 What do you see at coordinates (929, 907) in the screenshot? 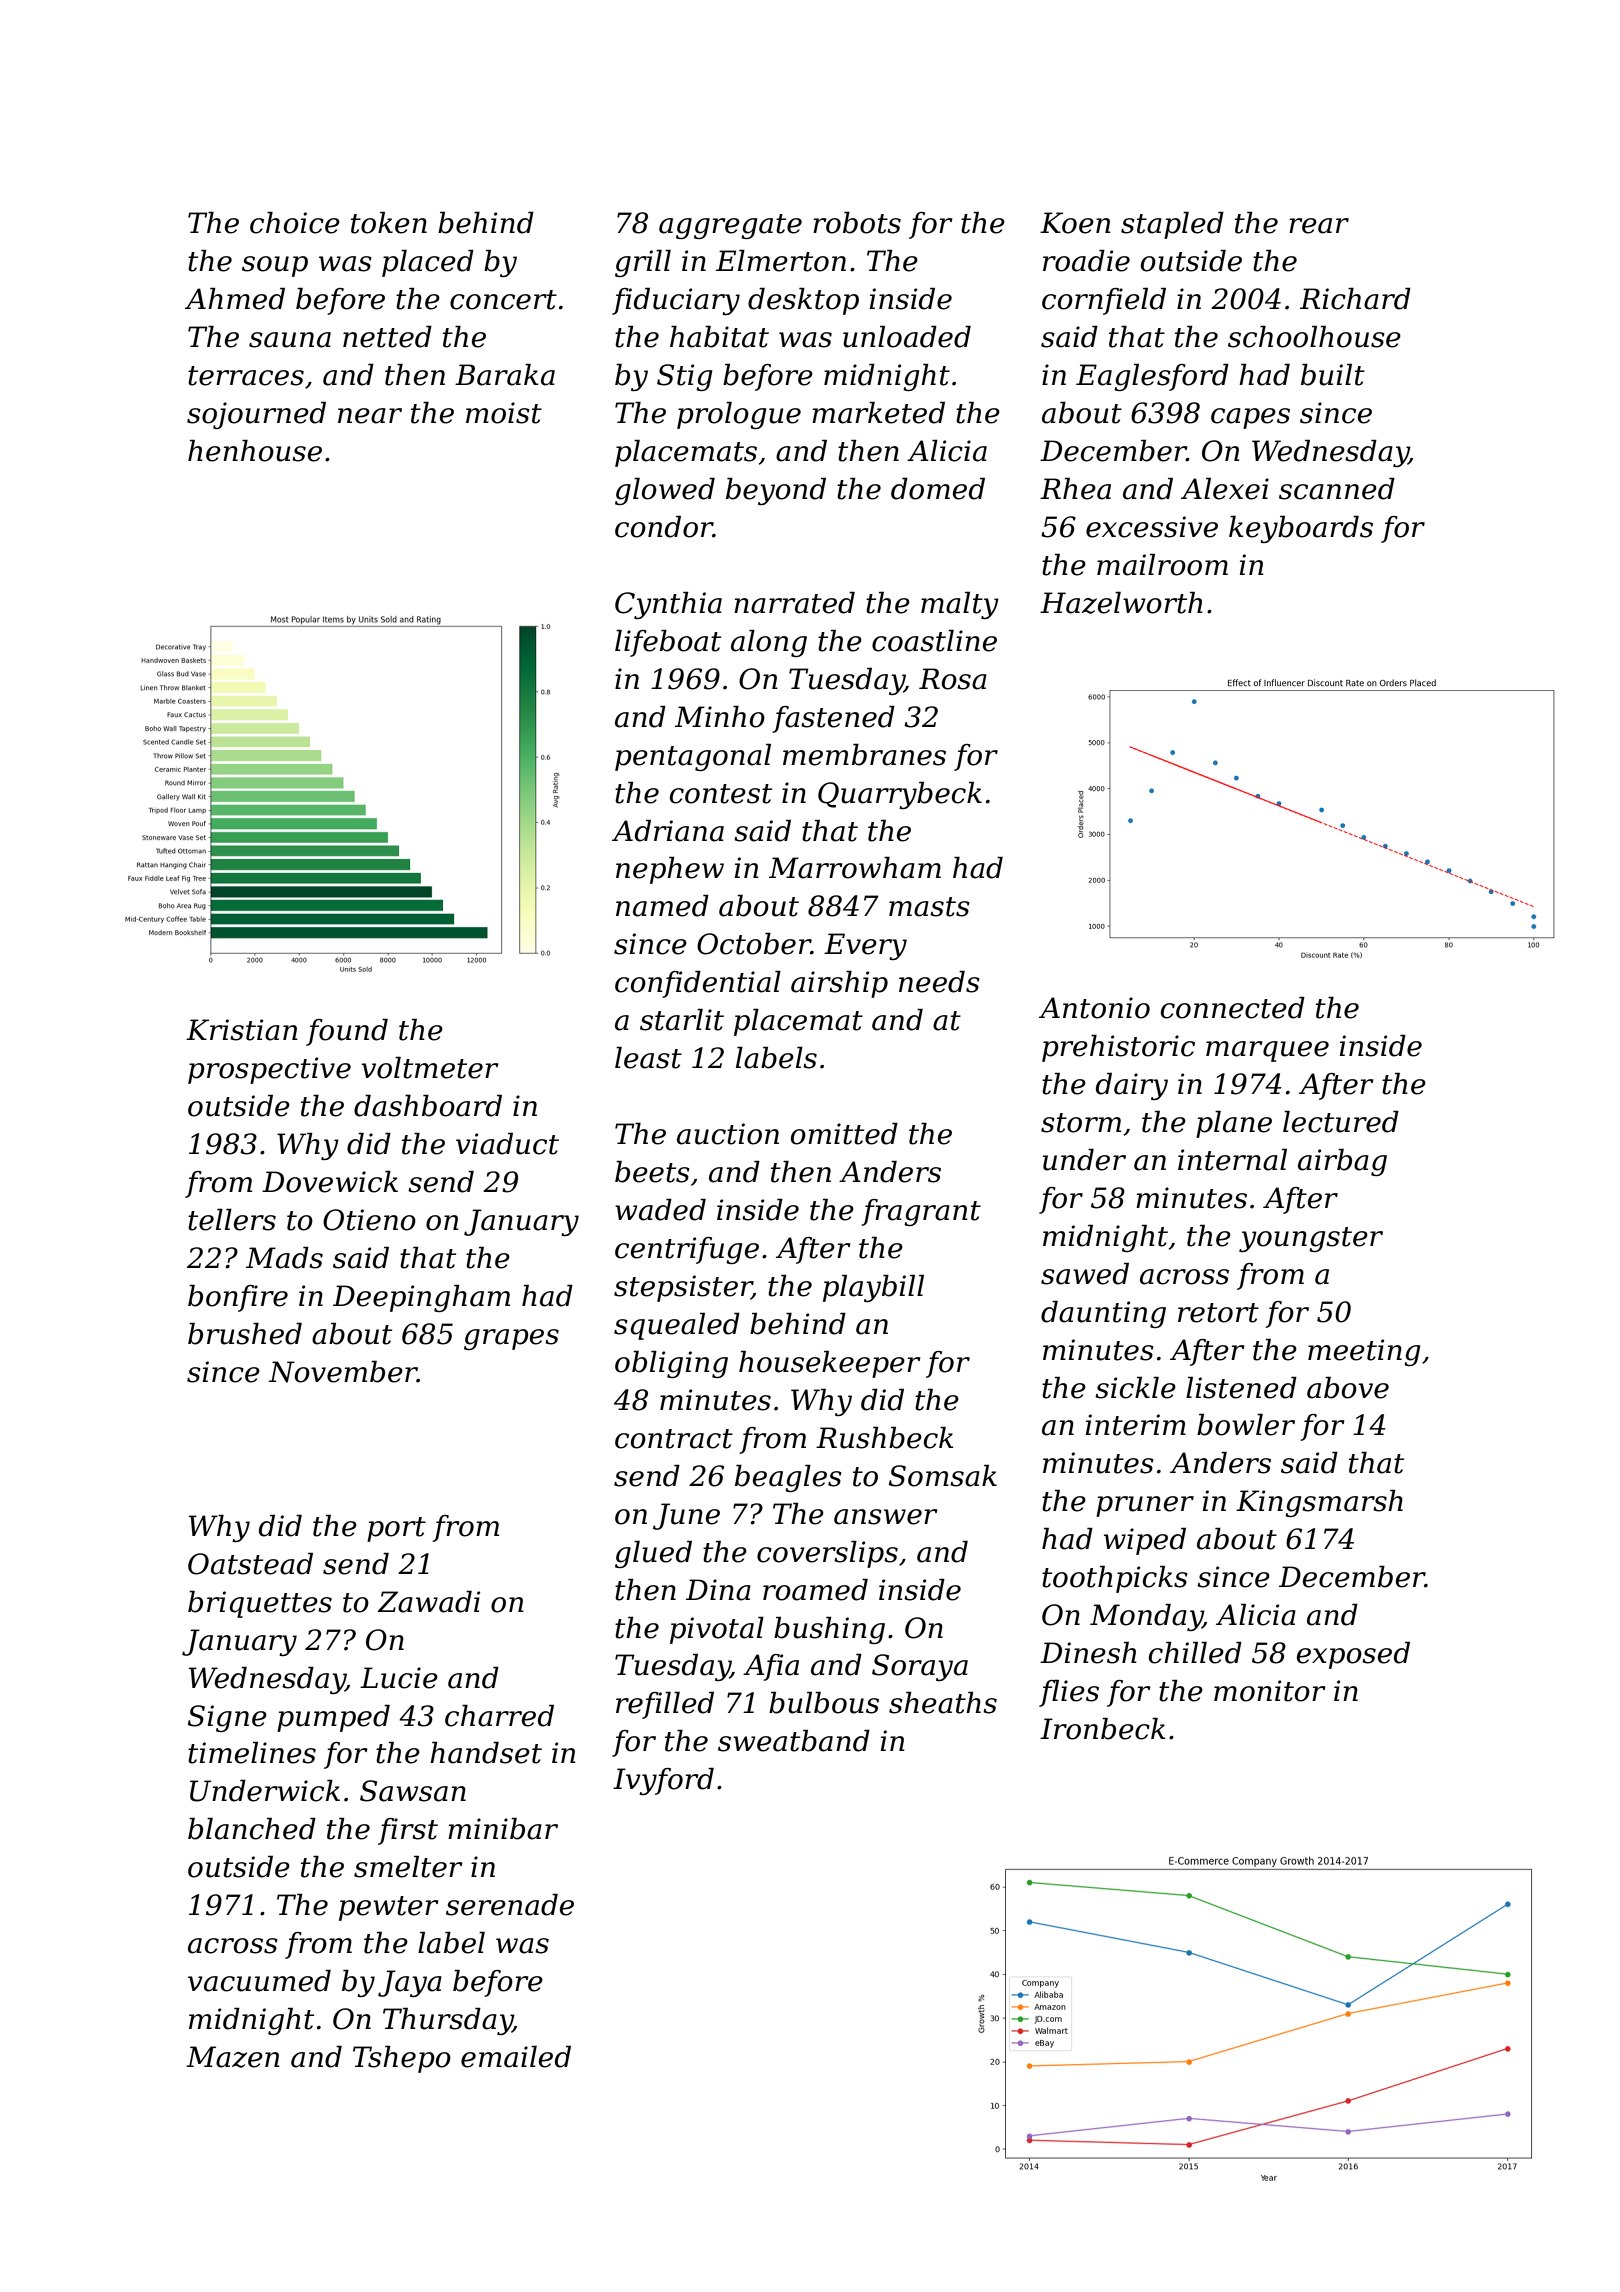
I see `masts` at bounding box center [929, 907].
